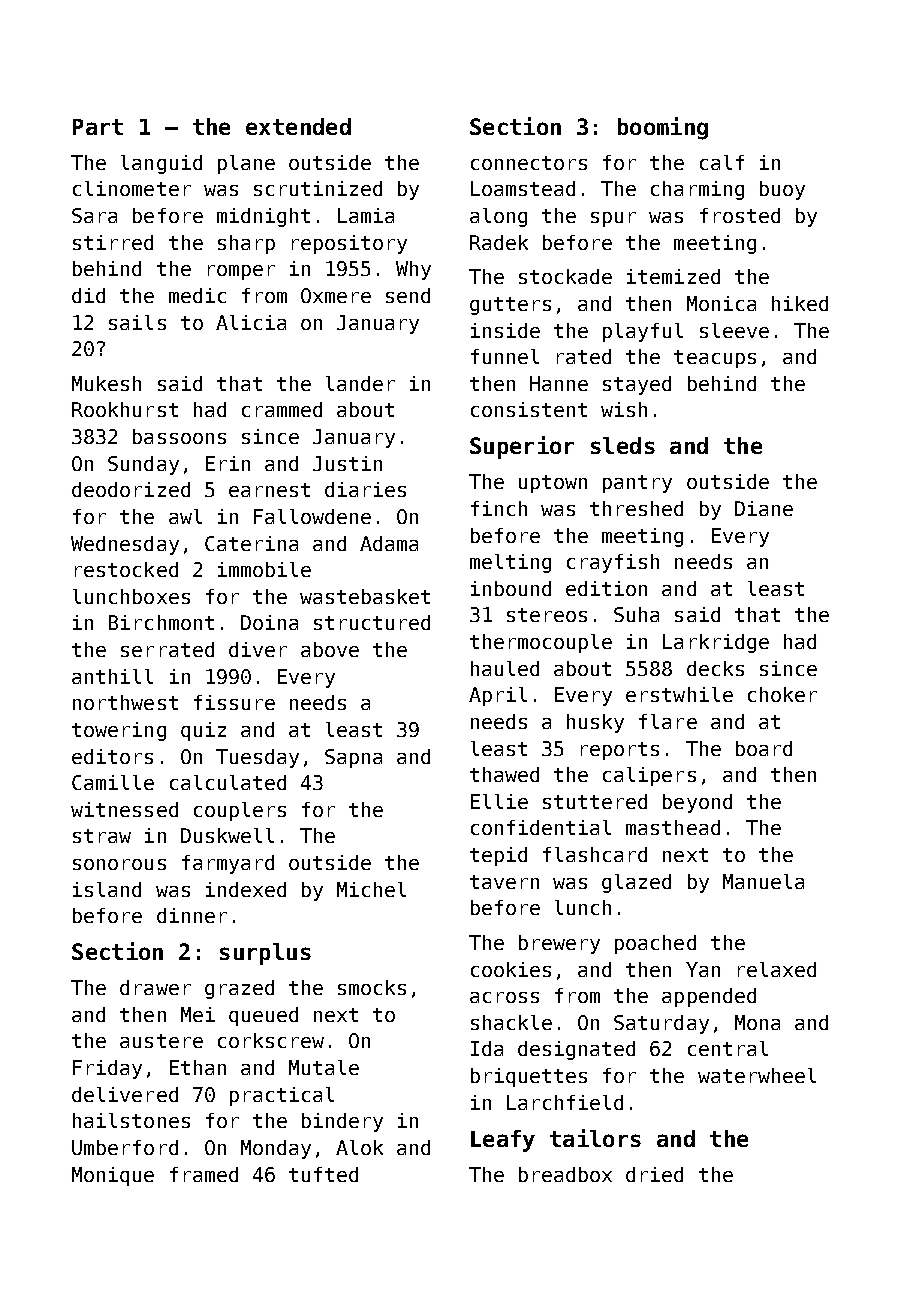  Describe the element at coordinates (359, 1147) in the screenshot. I see `Alok` at that location.
